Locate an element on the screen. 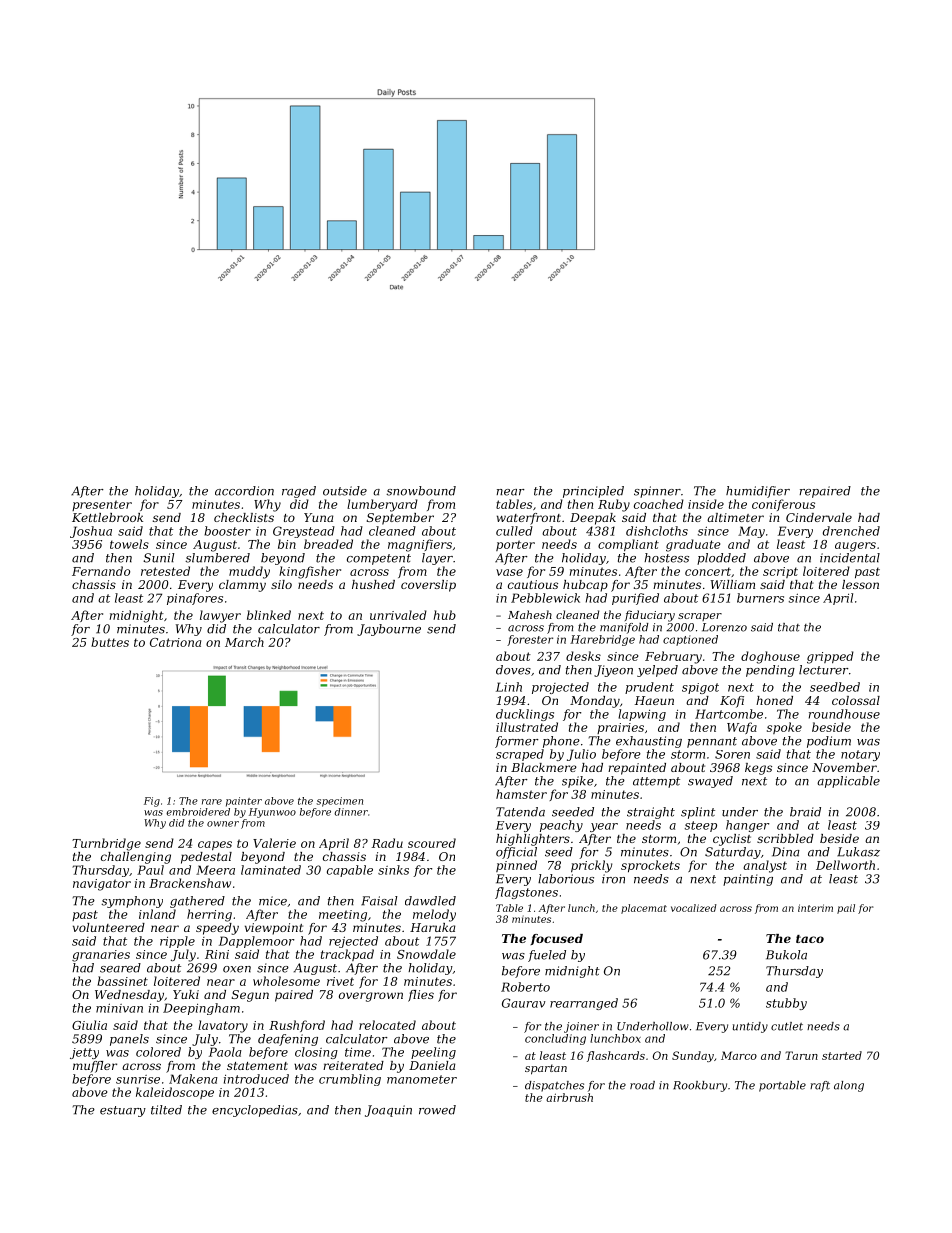 The width and height of the screenshot is (952, 1233). pail is located at coordinates (846, 909).
